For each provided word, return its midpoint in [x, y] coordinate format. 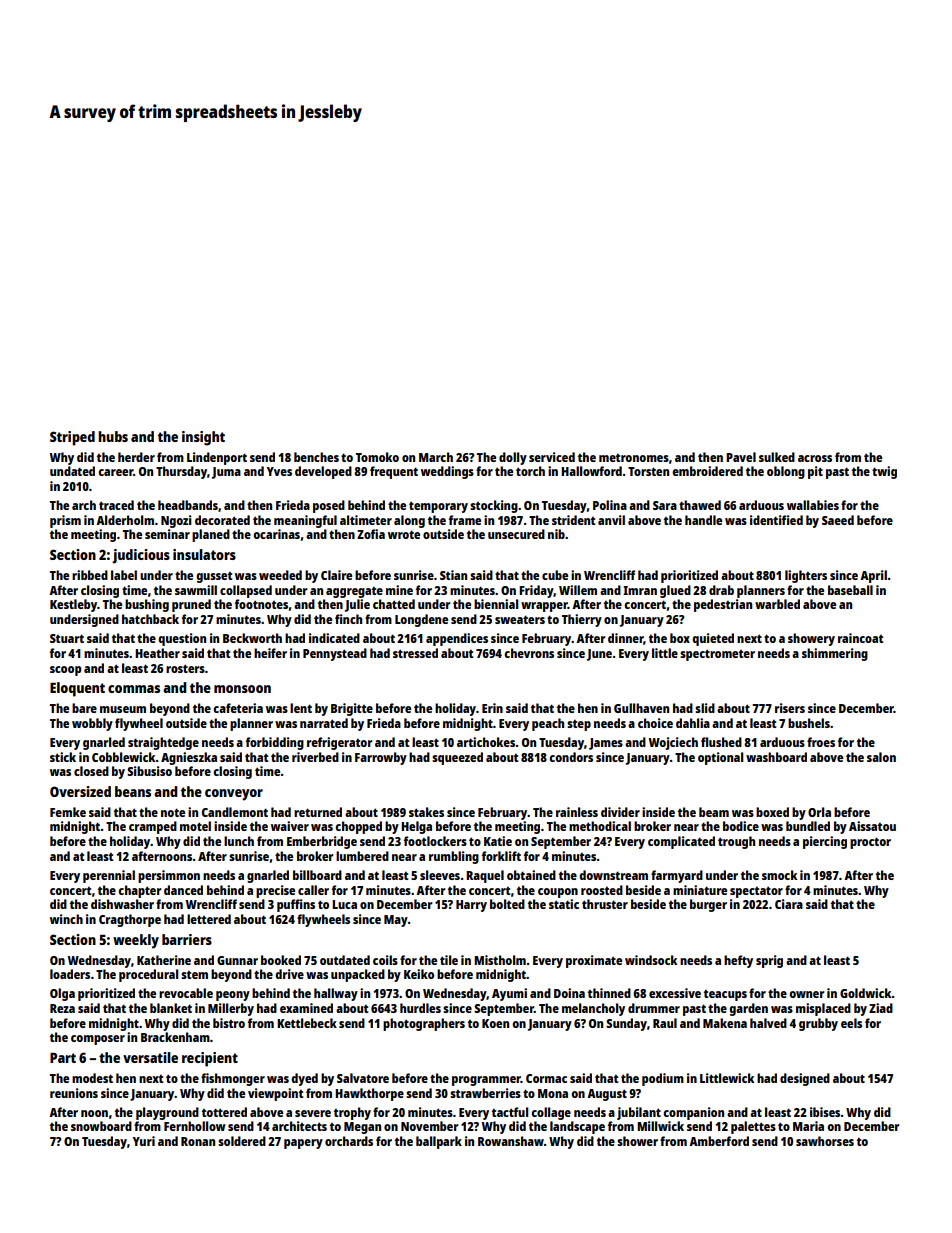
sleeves [440, 875]
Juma [226, 473]
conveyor [234, 795]
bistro [229, 1023]
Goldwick [866, 993]
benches [316, 457]
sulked [777, 457]
